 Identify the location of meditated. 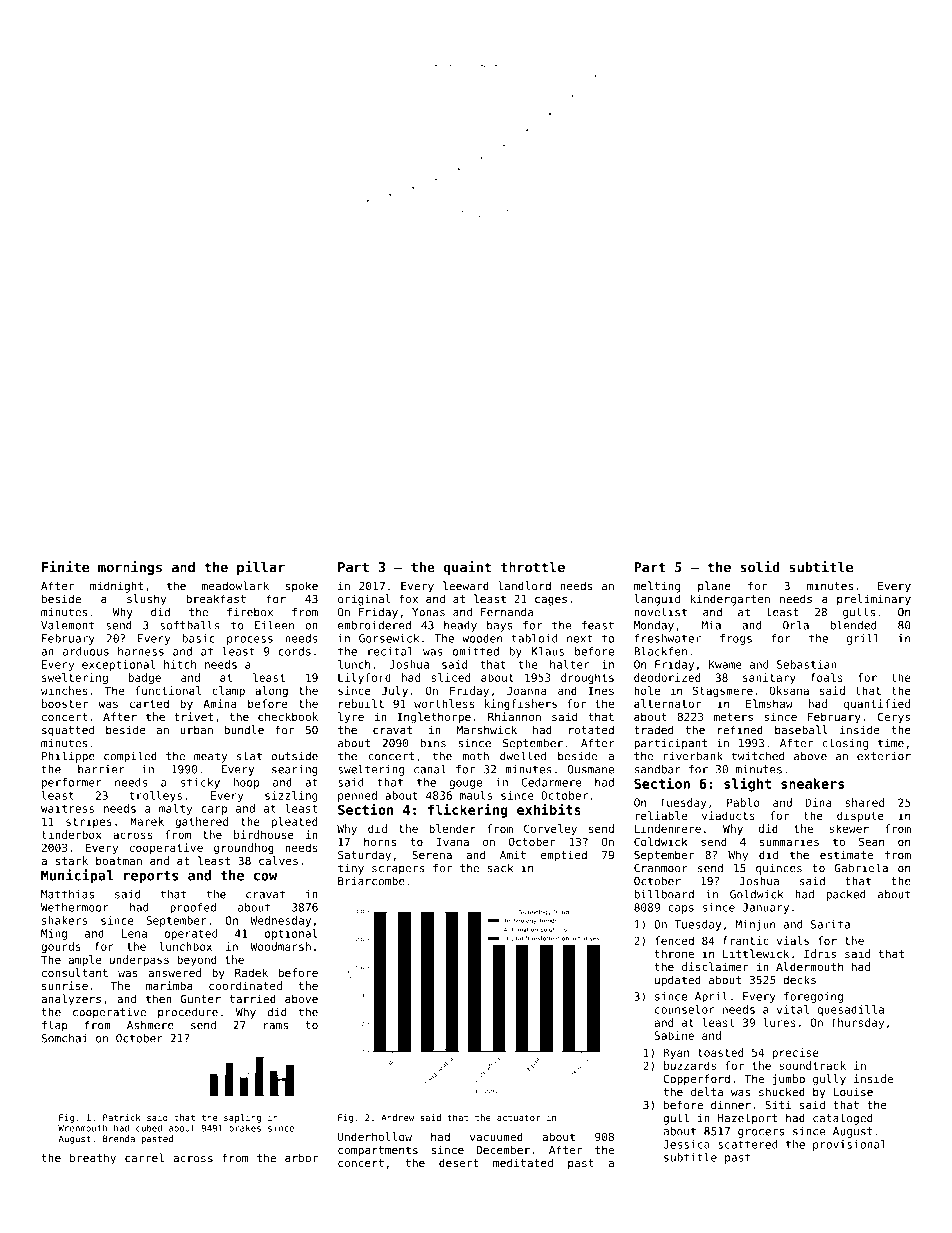
(523, 1163).
